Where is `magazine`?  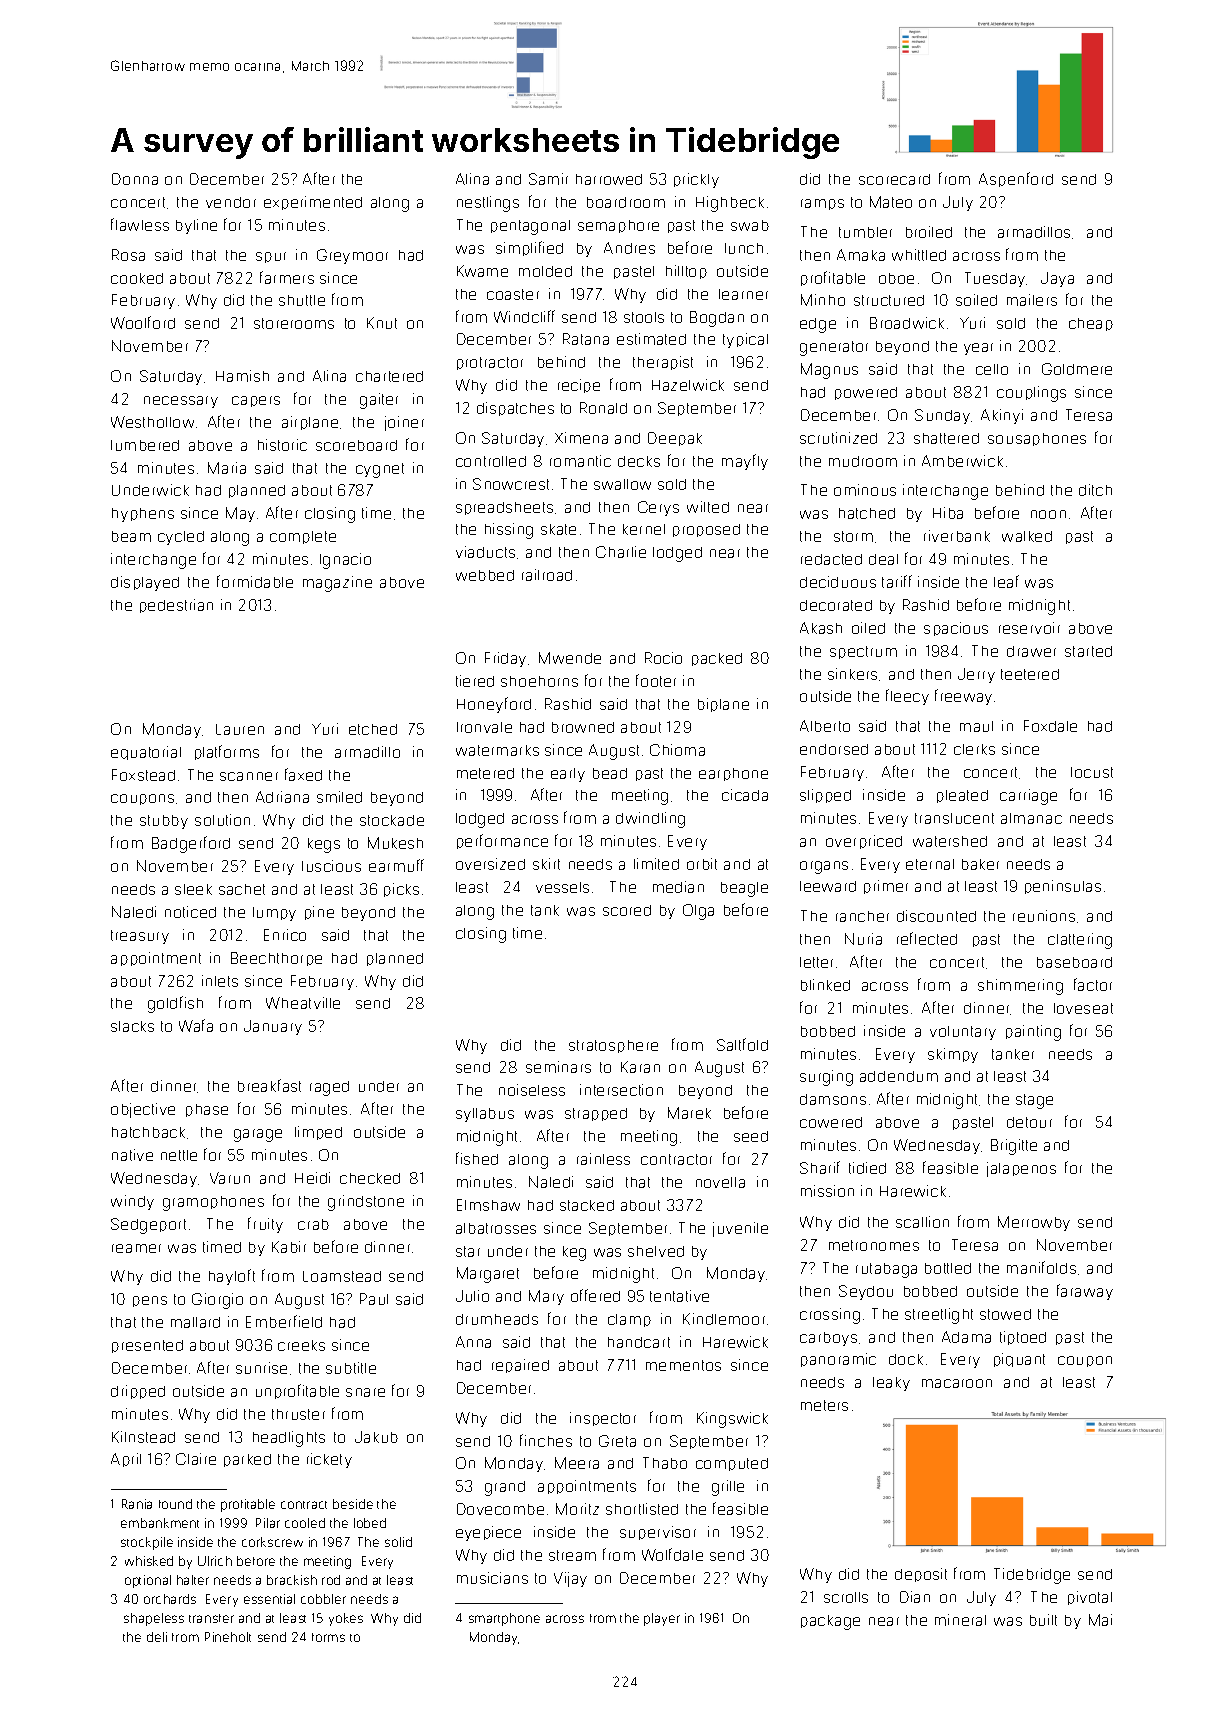
magazine is located at coordinates (337, 584).
